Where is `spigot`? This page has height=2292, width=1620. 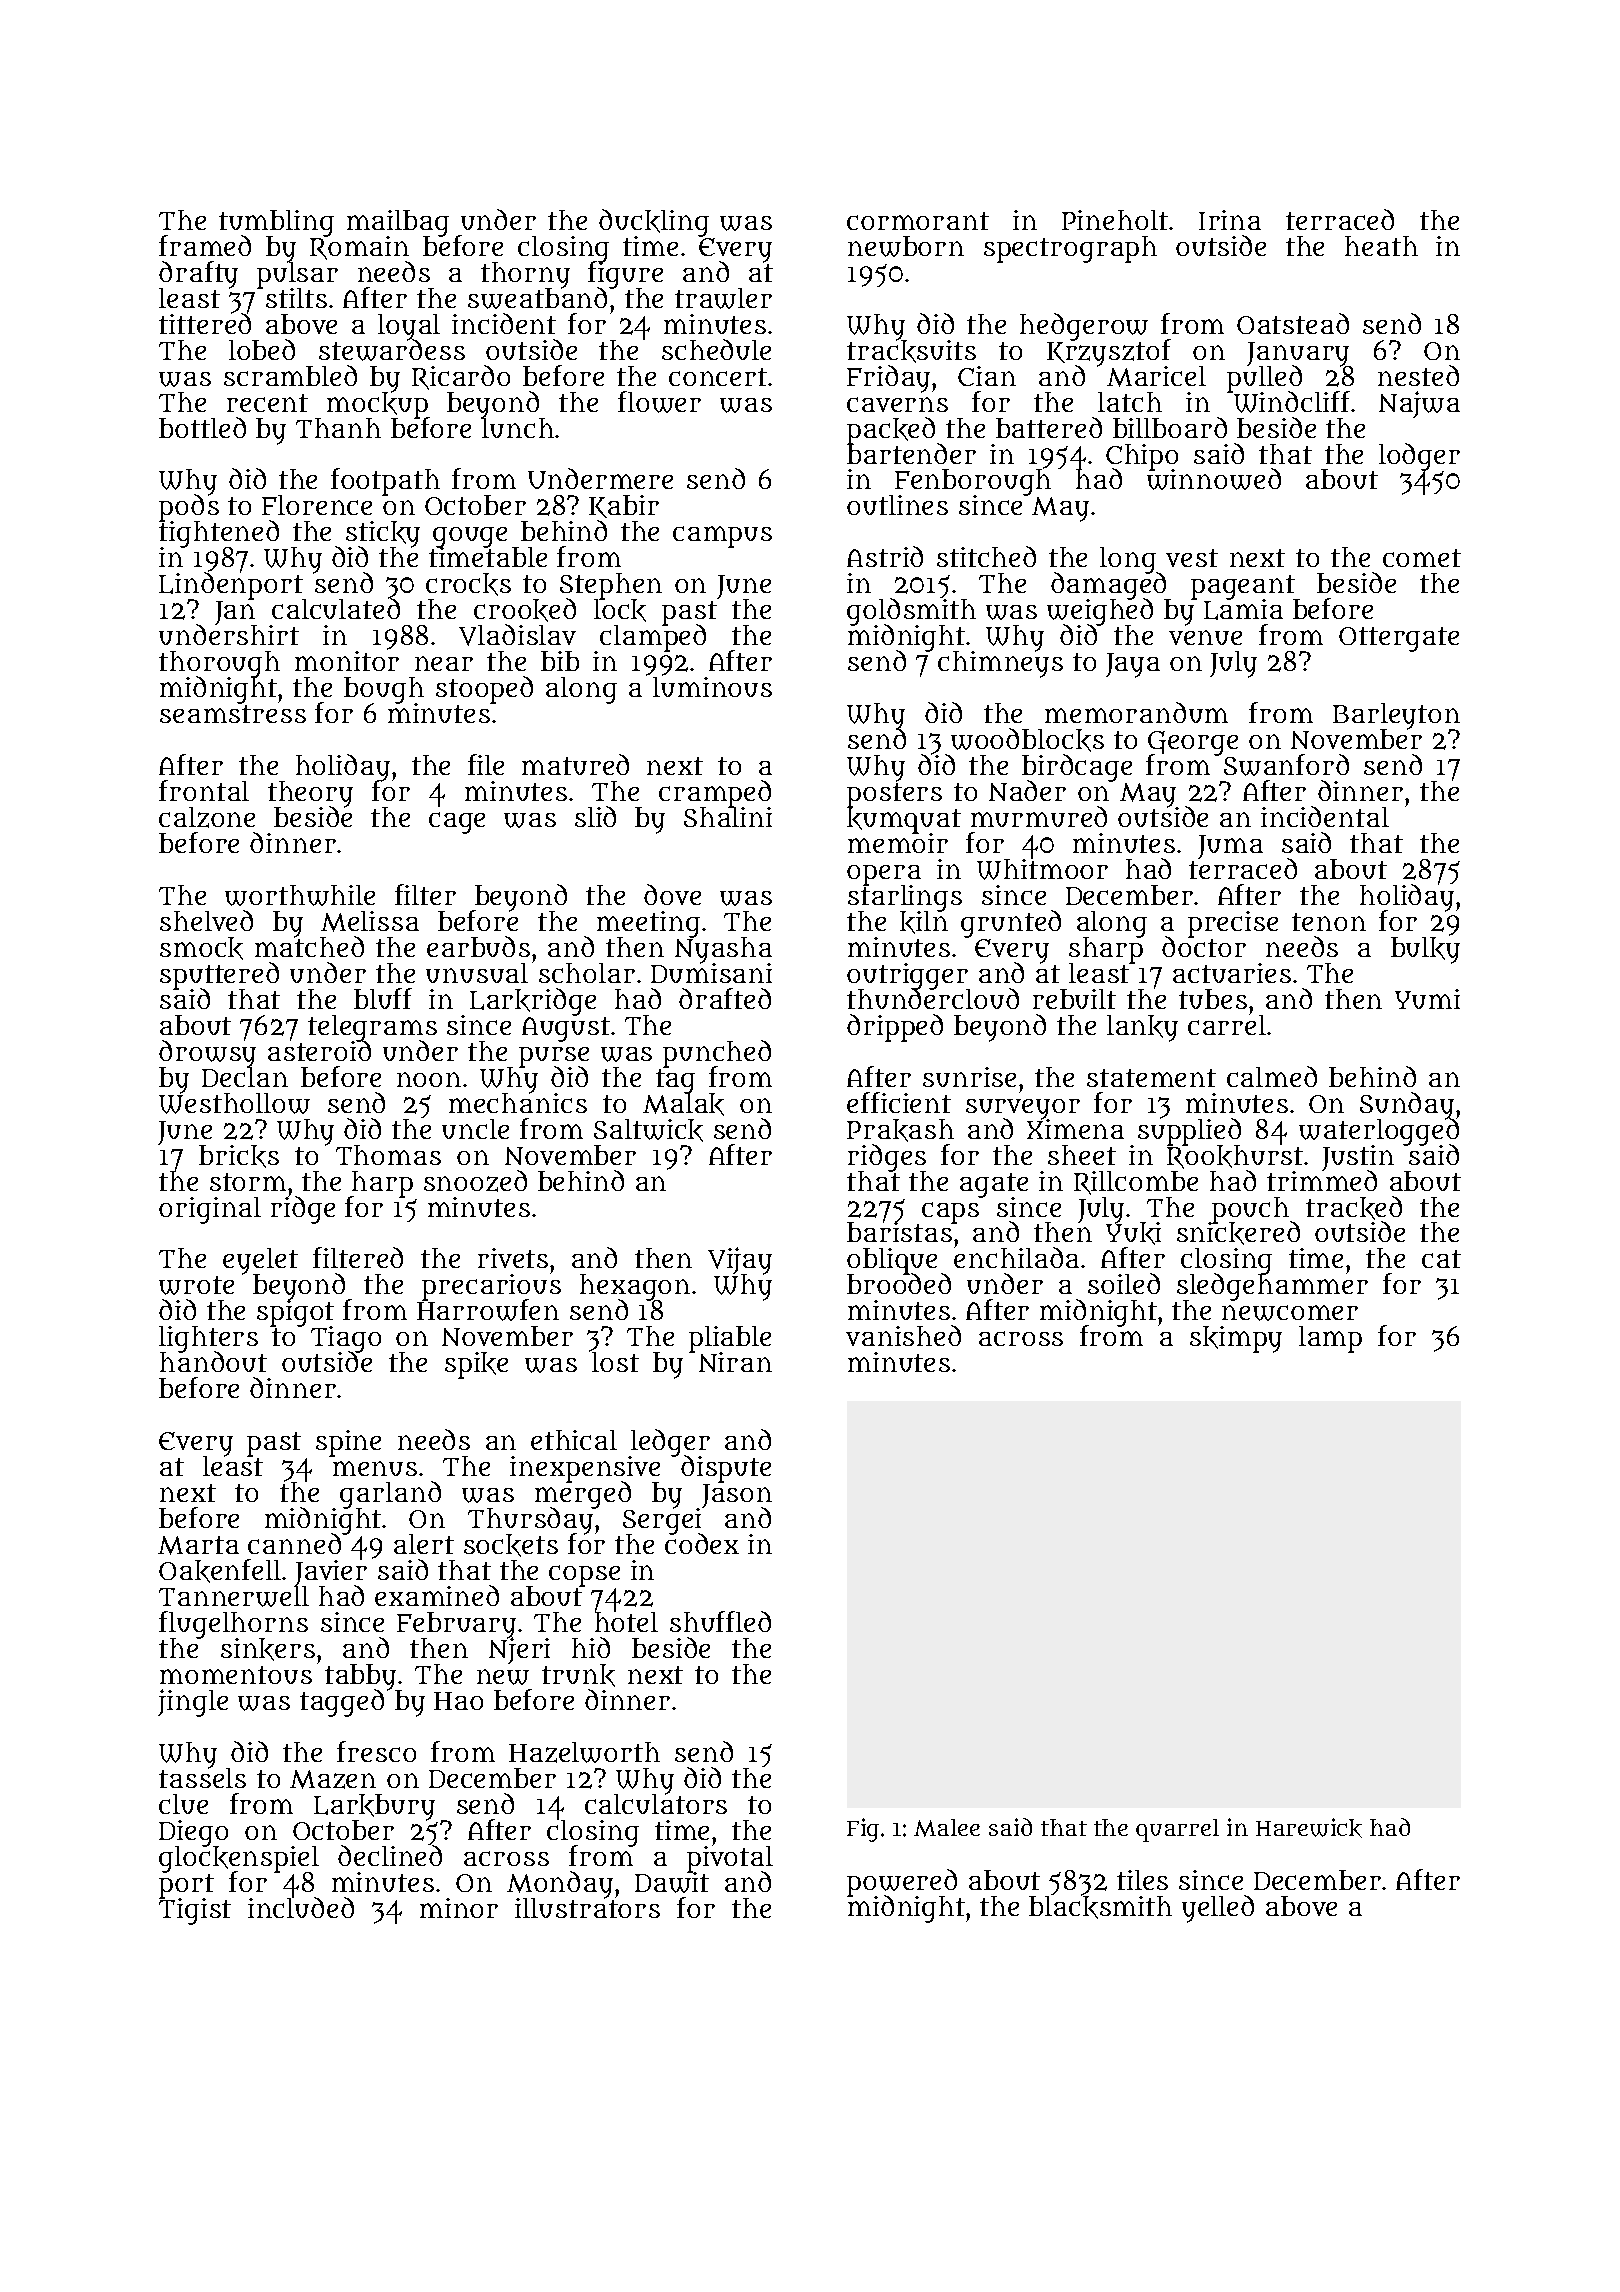
spigot is located at coordinates (295, 1314).
